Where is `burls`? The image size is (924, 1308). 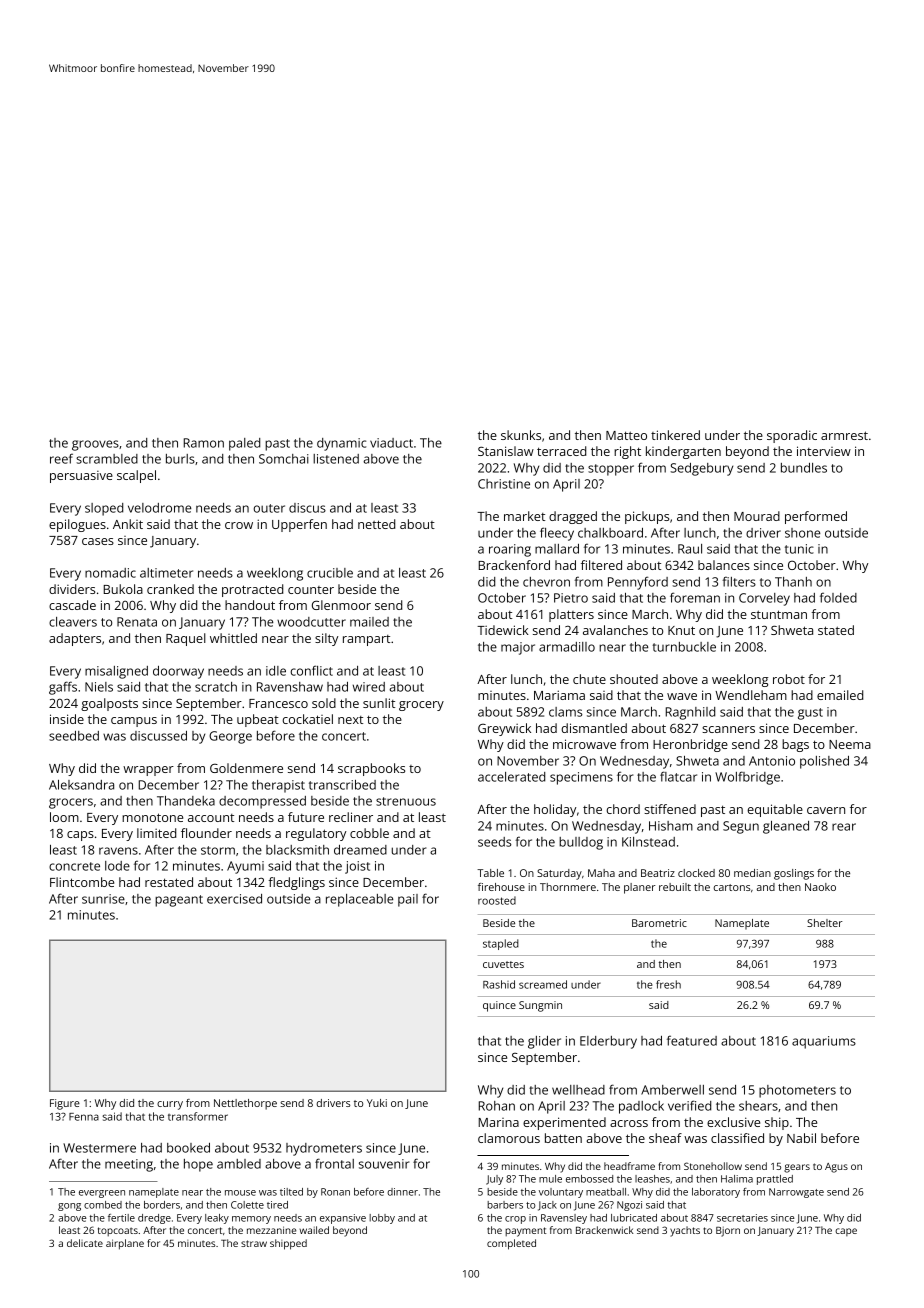 burls is located at coordinates (180, 459).
